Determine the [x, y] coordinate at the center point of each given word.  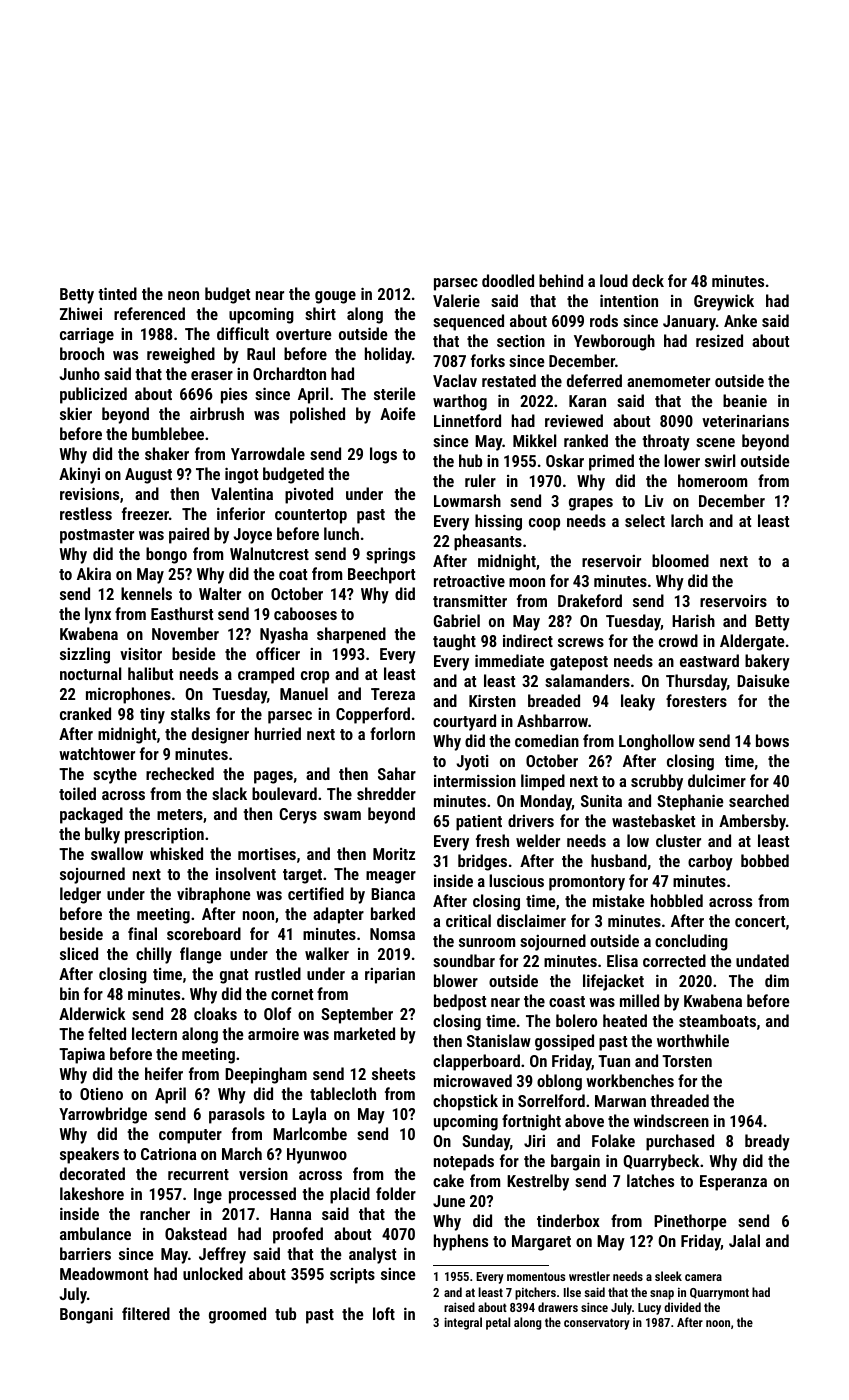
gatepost [579, 663]
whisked [176, 853]
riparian [390, 975]
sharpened [351, 635]
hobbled [677, 900]
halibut [150, 673]
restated [509, 380]
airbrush [217, 413]
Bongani [86, 1315]
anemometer [668, 381]
